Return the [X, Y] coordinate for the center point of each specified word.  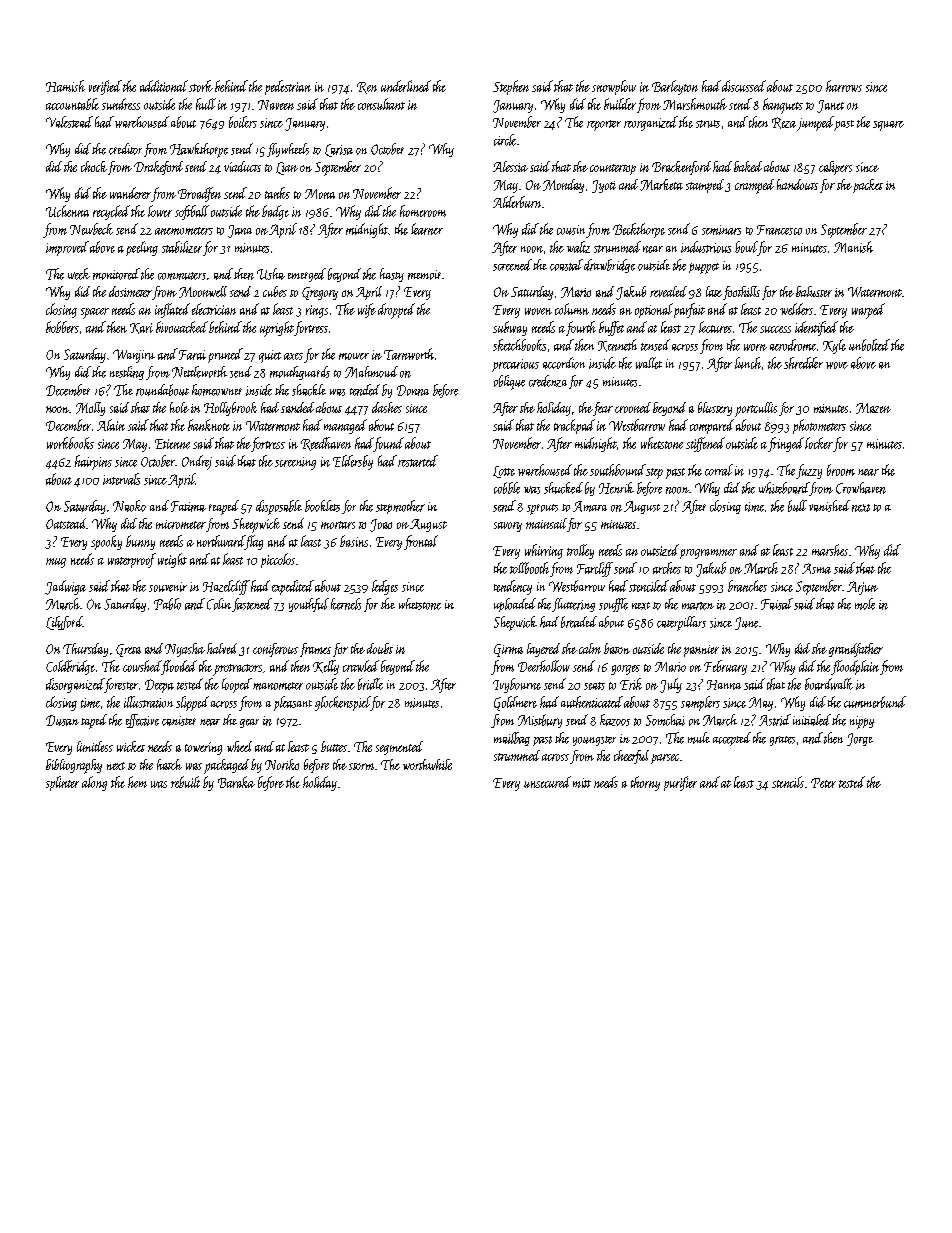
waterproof [132, 560]
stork [201, 86]
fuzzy [809, 471]
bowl [746, 247]
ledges [385, 587]
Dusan [62, 720]
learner [427, 229]
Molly [90, 409]
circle [505, 140]
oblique [509, 382]
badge [275, 212]
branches [747, 586]
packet [868, 186]
